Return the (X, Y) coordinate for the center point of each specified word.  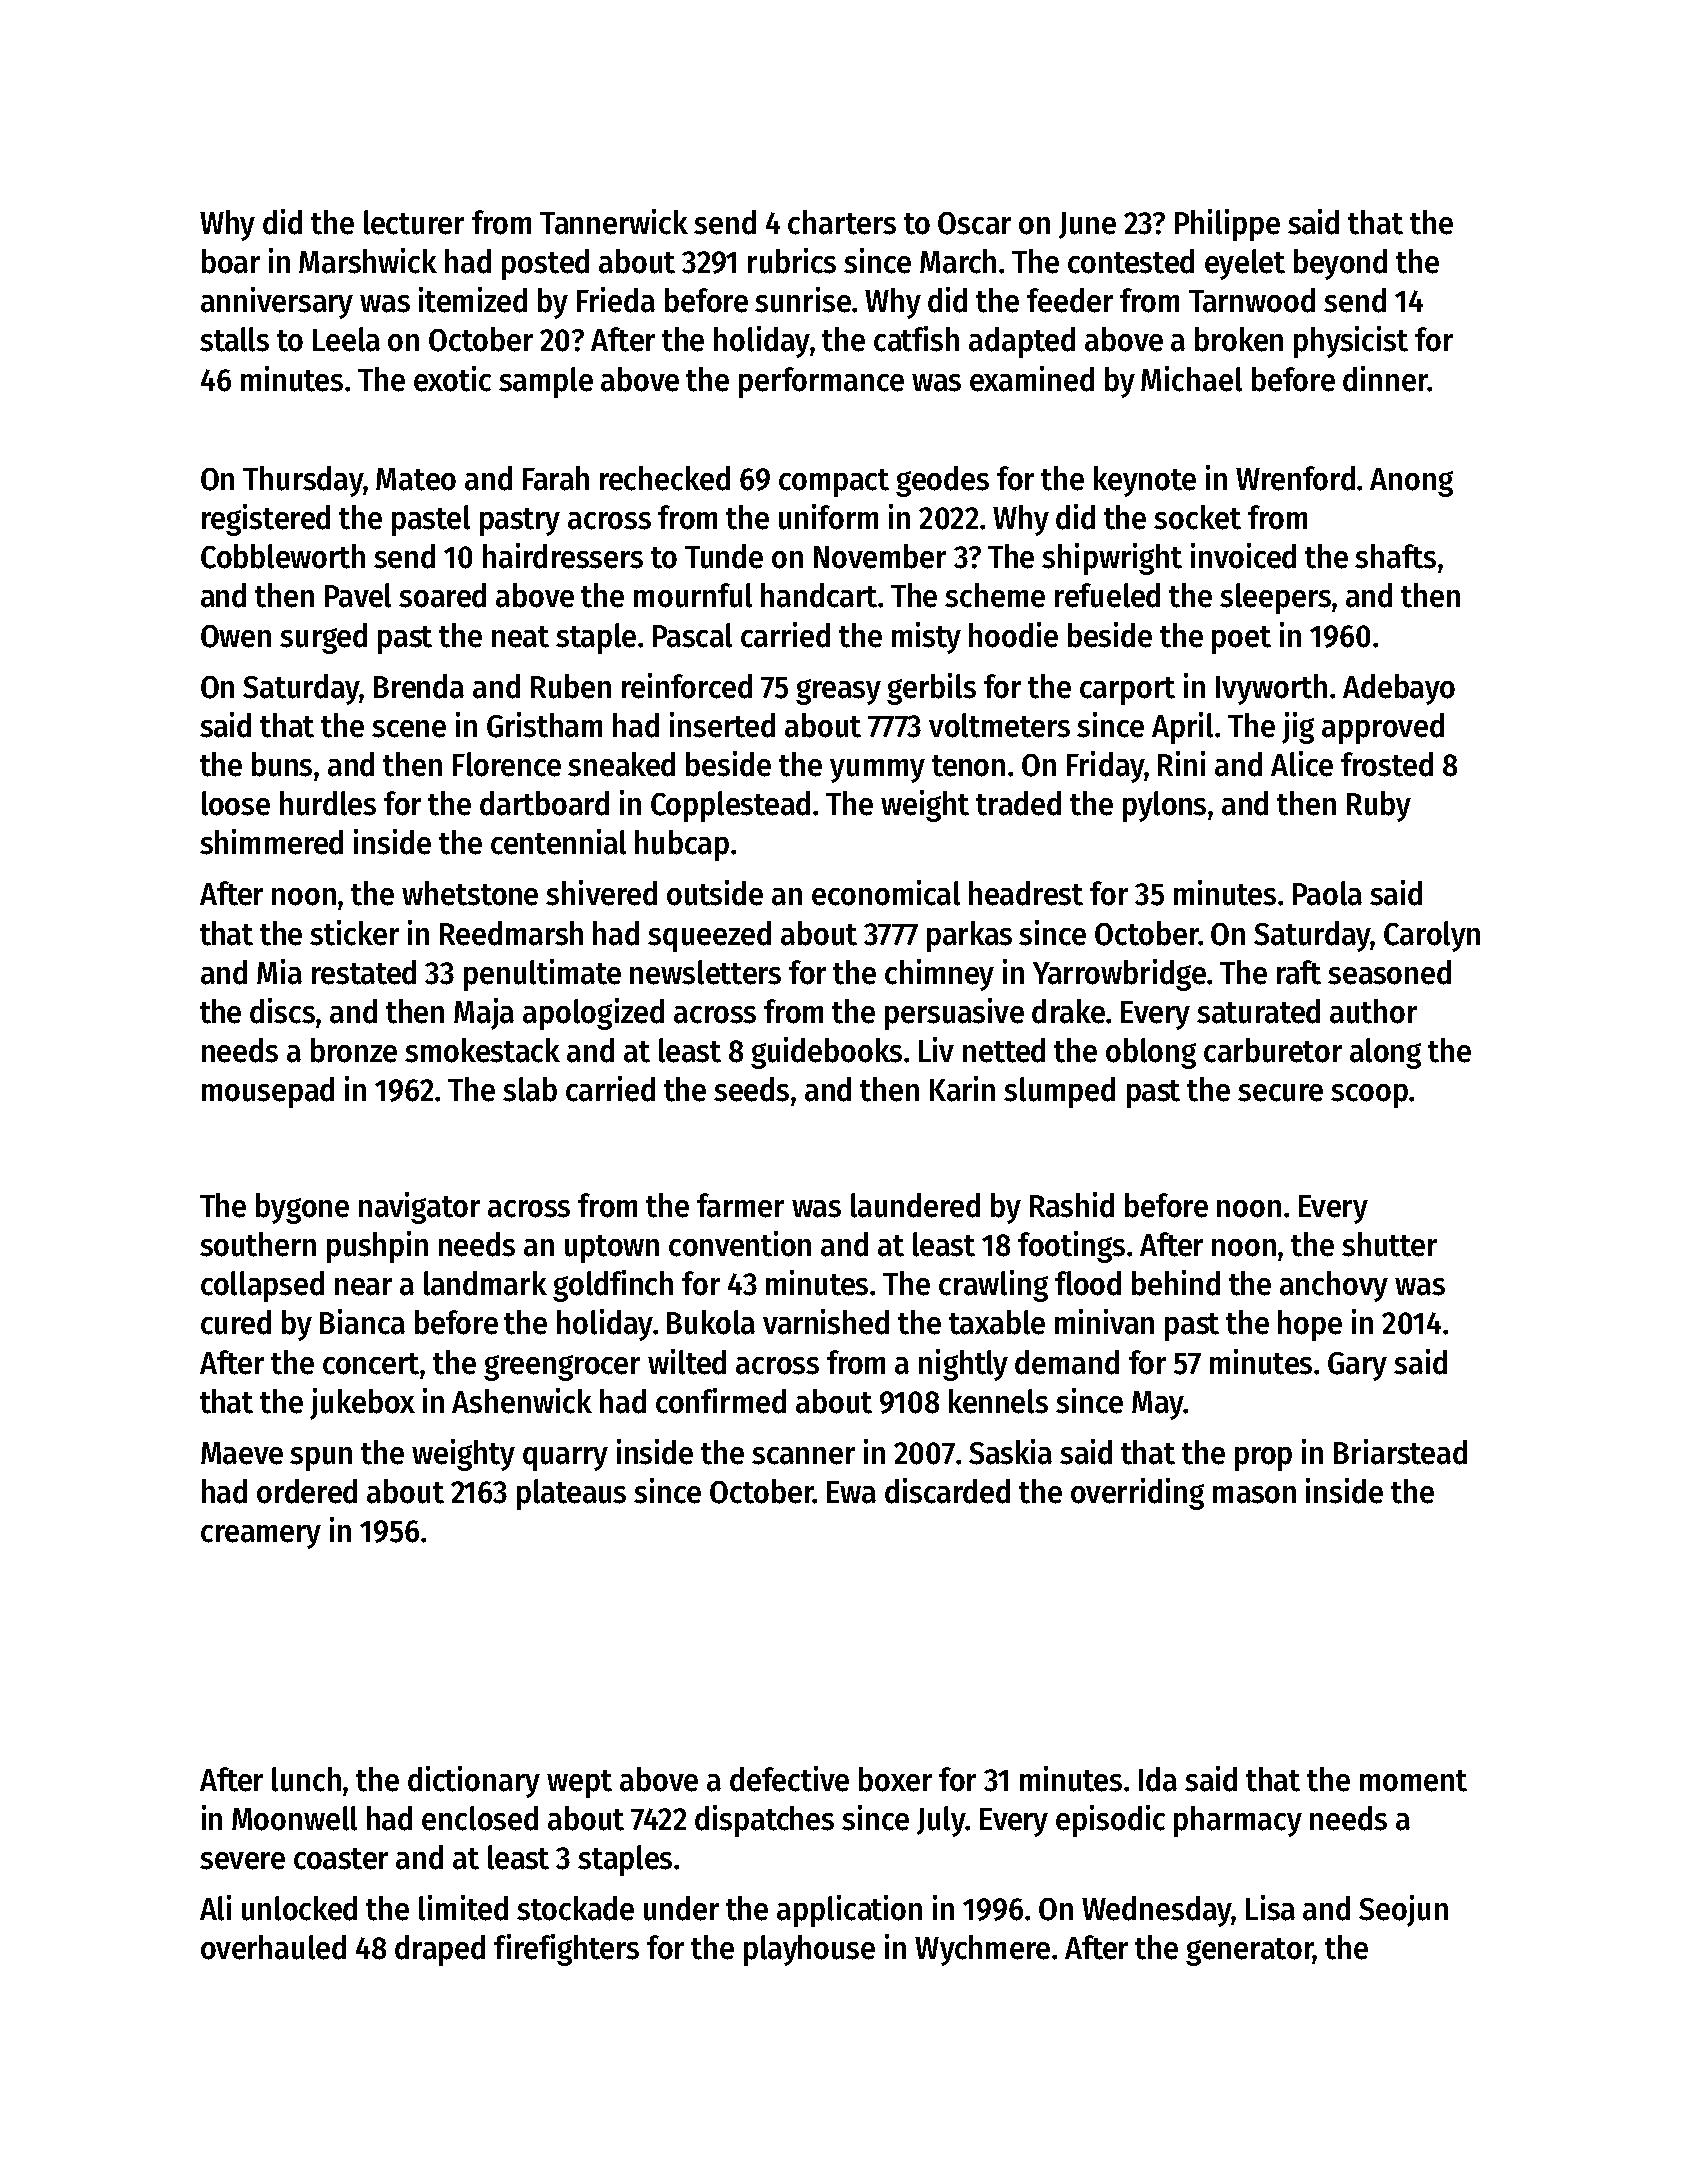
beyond (1340, 264)
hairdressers (563, 556)
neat (520, 637)
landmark (485, 1283)
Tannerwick (614, 222)
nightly (963, 1365)
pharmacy (1238, 1821)
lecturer (414, 222)
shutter (1389, 1244)
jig (1298, 728)
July (941, 1821)
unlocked (299, 1908)
